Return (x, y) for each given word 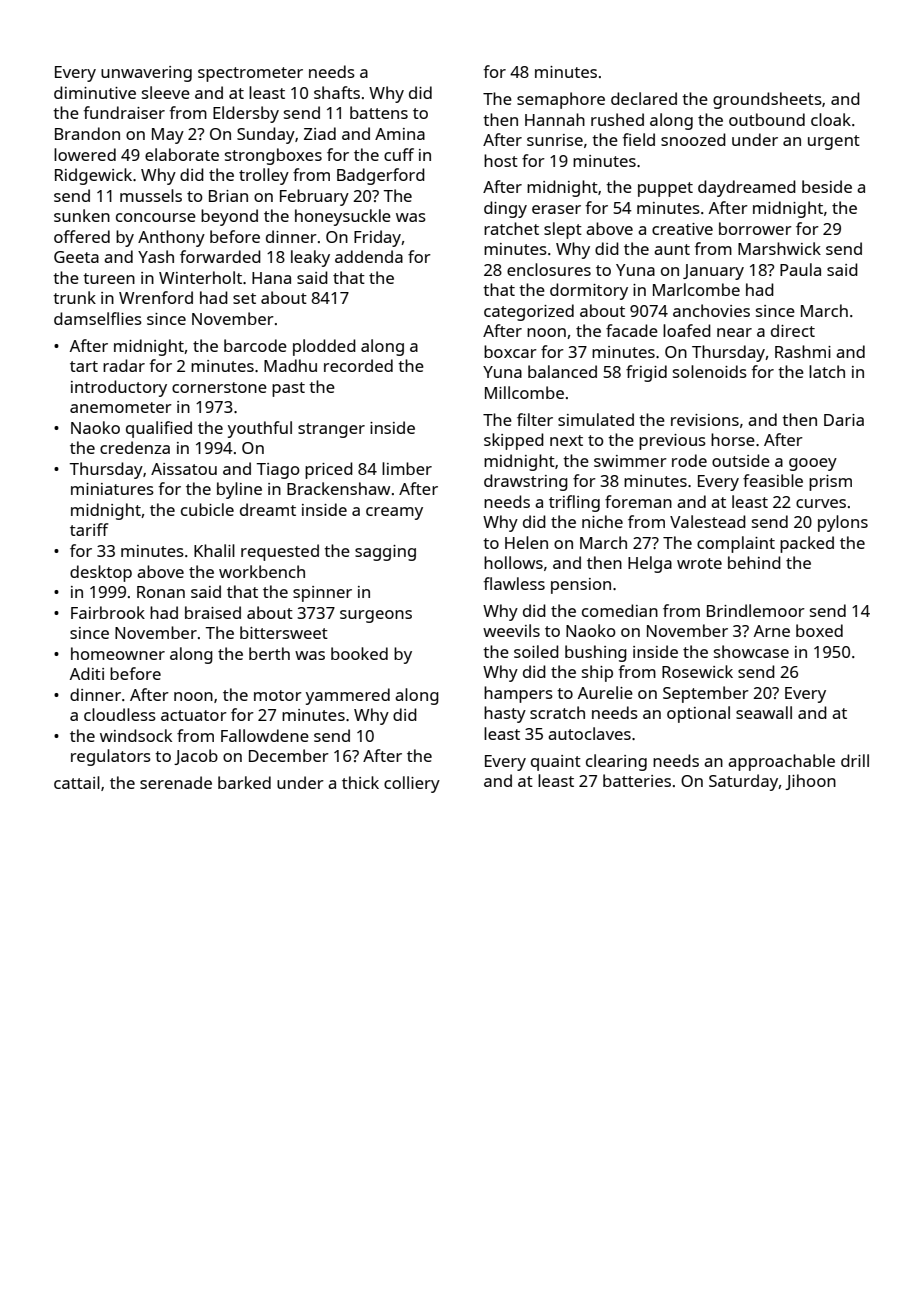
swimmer (630, 461)
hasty (505, 714)
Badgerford (381, 176)
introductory (119, 388)
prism (830, 483)
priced (329, 470)
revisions (705, 420)
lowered (85, 154)
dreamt (268, 509)
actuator (194, 715)
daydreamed (747, 188)
